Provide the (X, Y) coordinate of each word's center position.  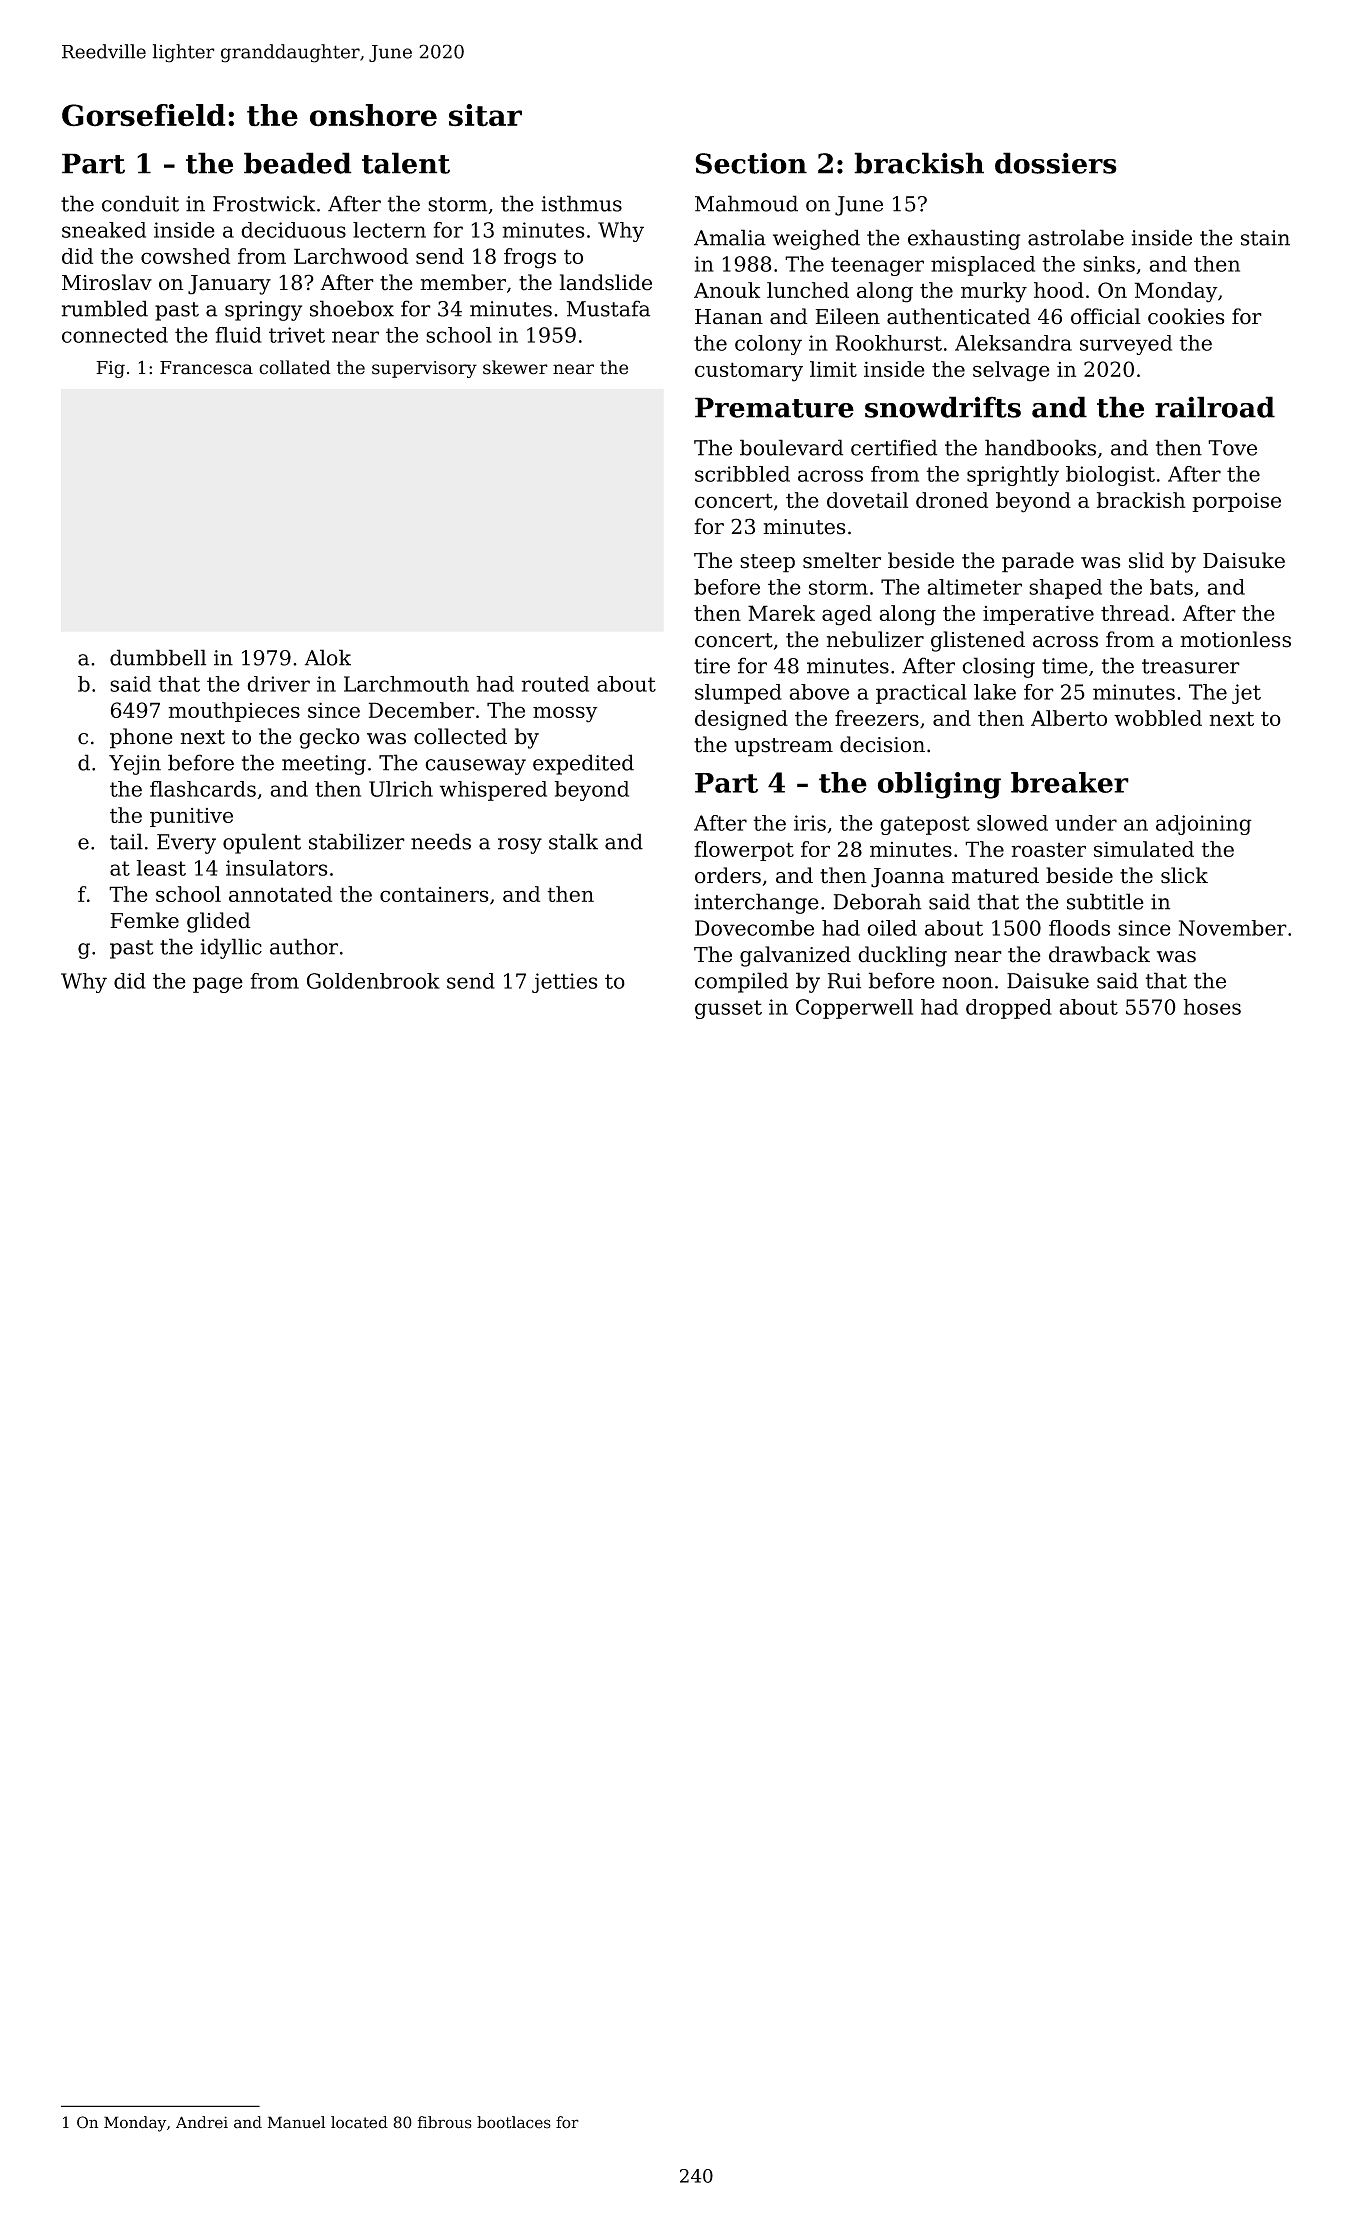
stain (1265, 238)
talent (406, 163)
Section (751, 163)
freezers (877, 718)
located (359, 2122)
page (218, 985)
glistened (978, 641)
